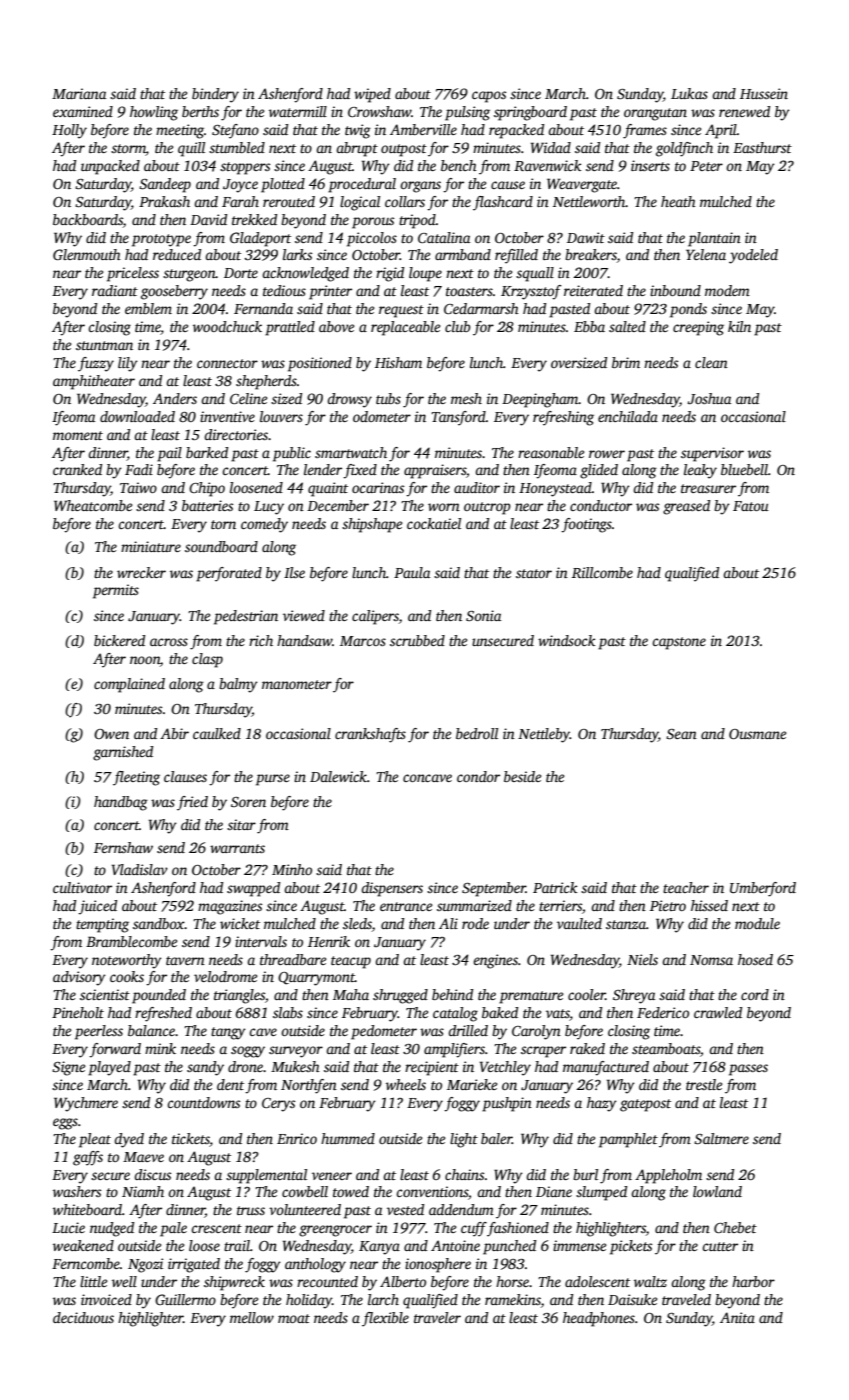  I want to click on Fernshaw, so click(123, 847).
